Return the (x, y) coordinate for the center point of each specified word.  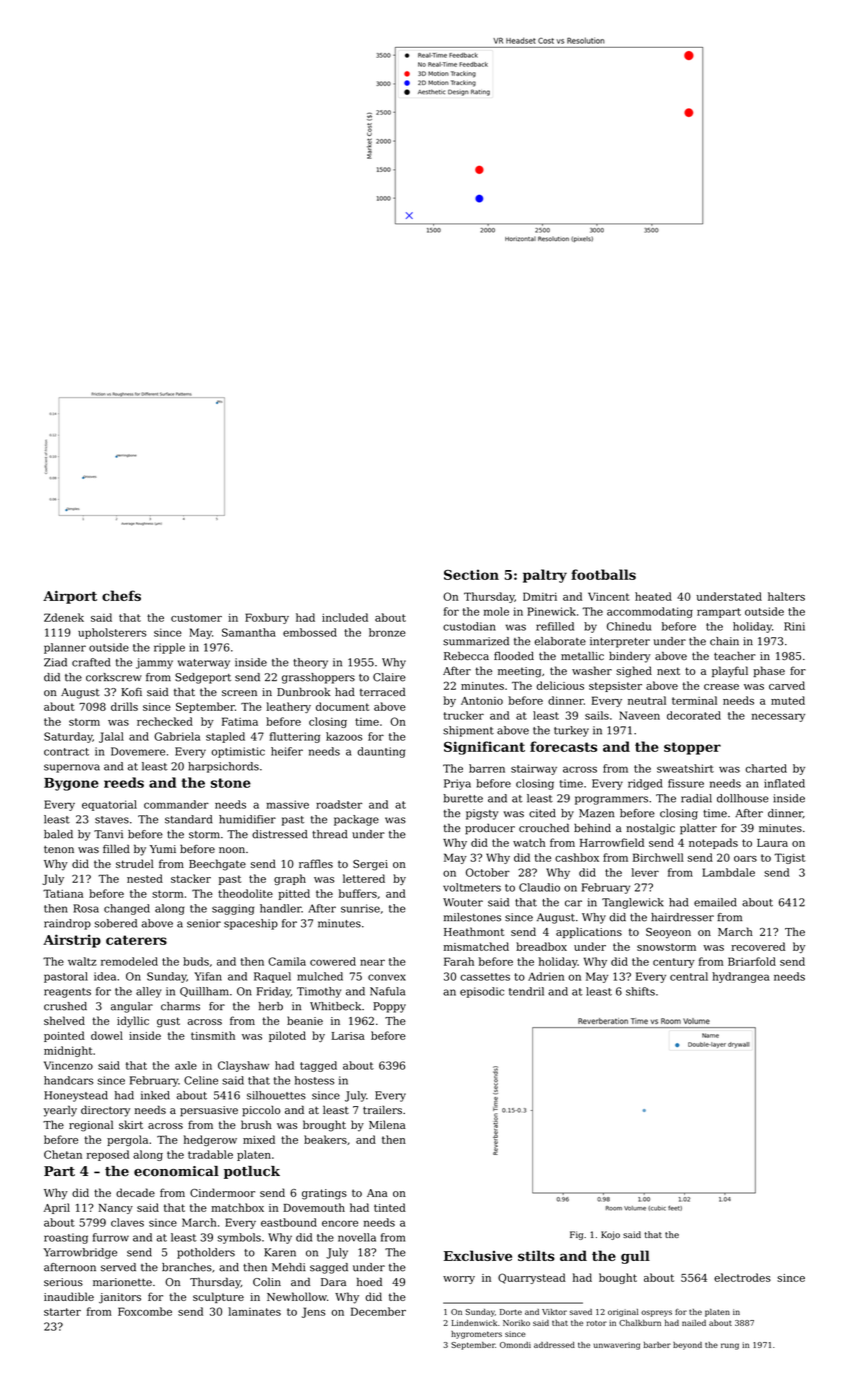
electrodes (742, 1277)
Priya (457, 784)
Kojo (610, 1235)
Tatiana (63, 893)
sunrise (360, 908)
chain (724, 641)
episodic (482, 992)
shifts (640, 991)
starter (62, 1312)
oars (745, 859)
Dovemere (138, 751)
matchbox (237, 1207)
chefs (121, 595)
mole (496, 611)
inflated (784, 783)
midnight (68, 1051)
